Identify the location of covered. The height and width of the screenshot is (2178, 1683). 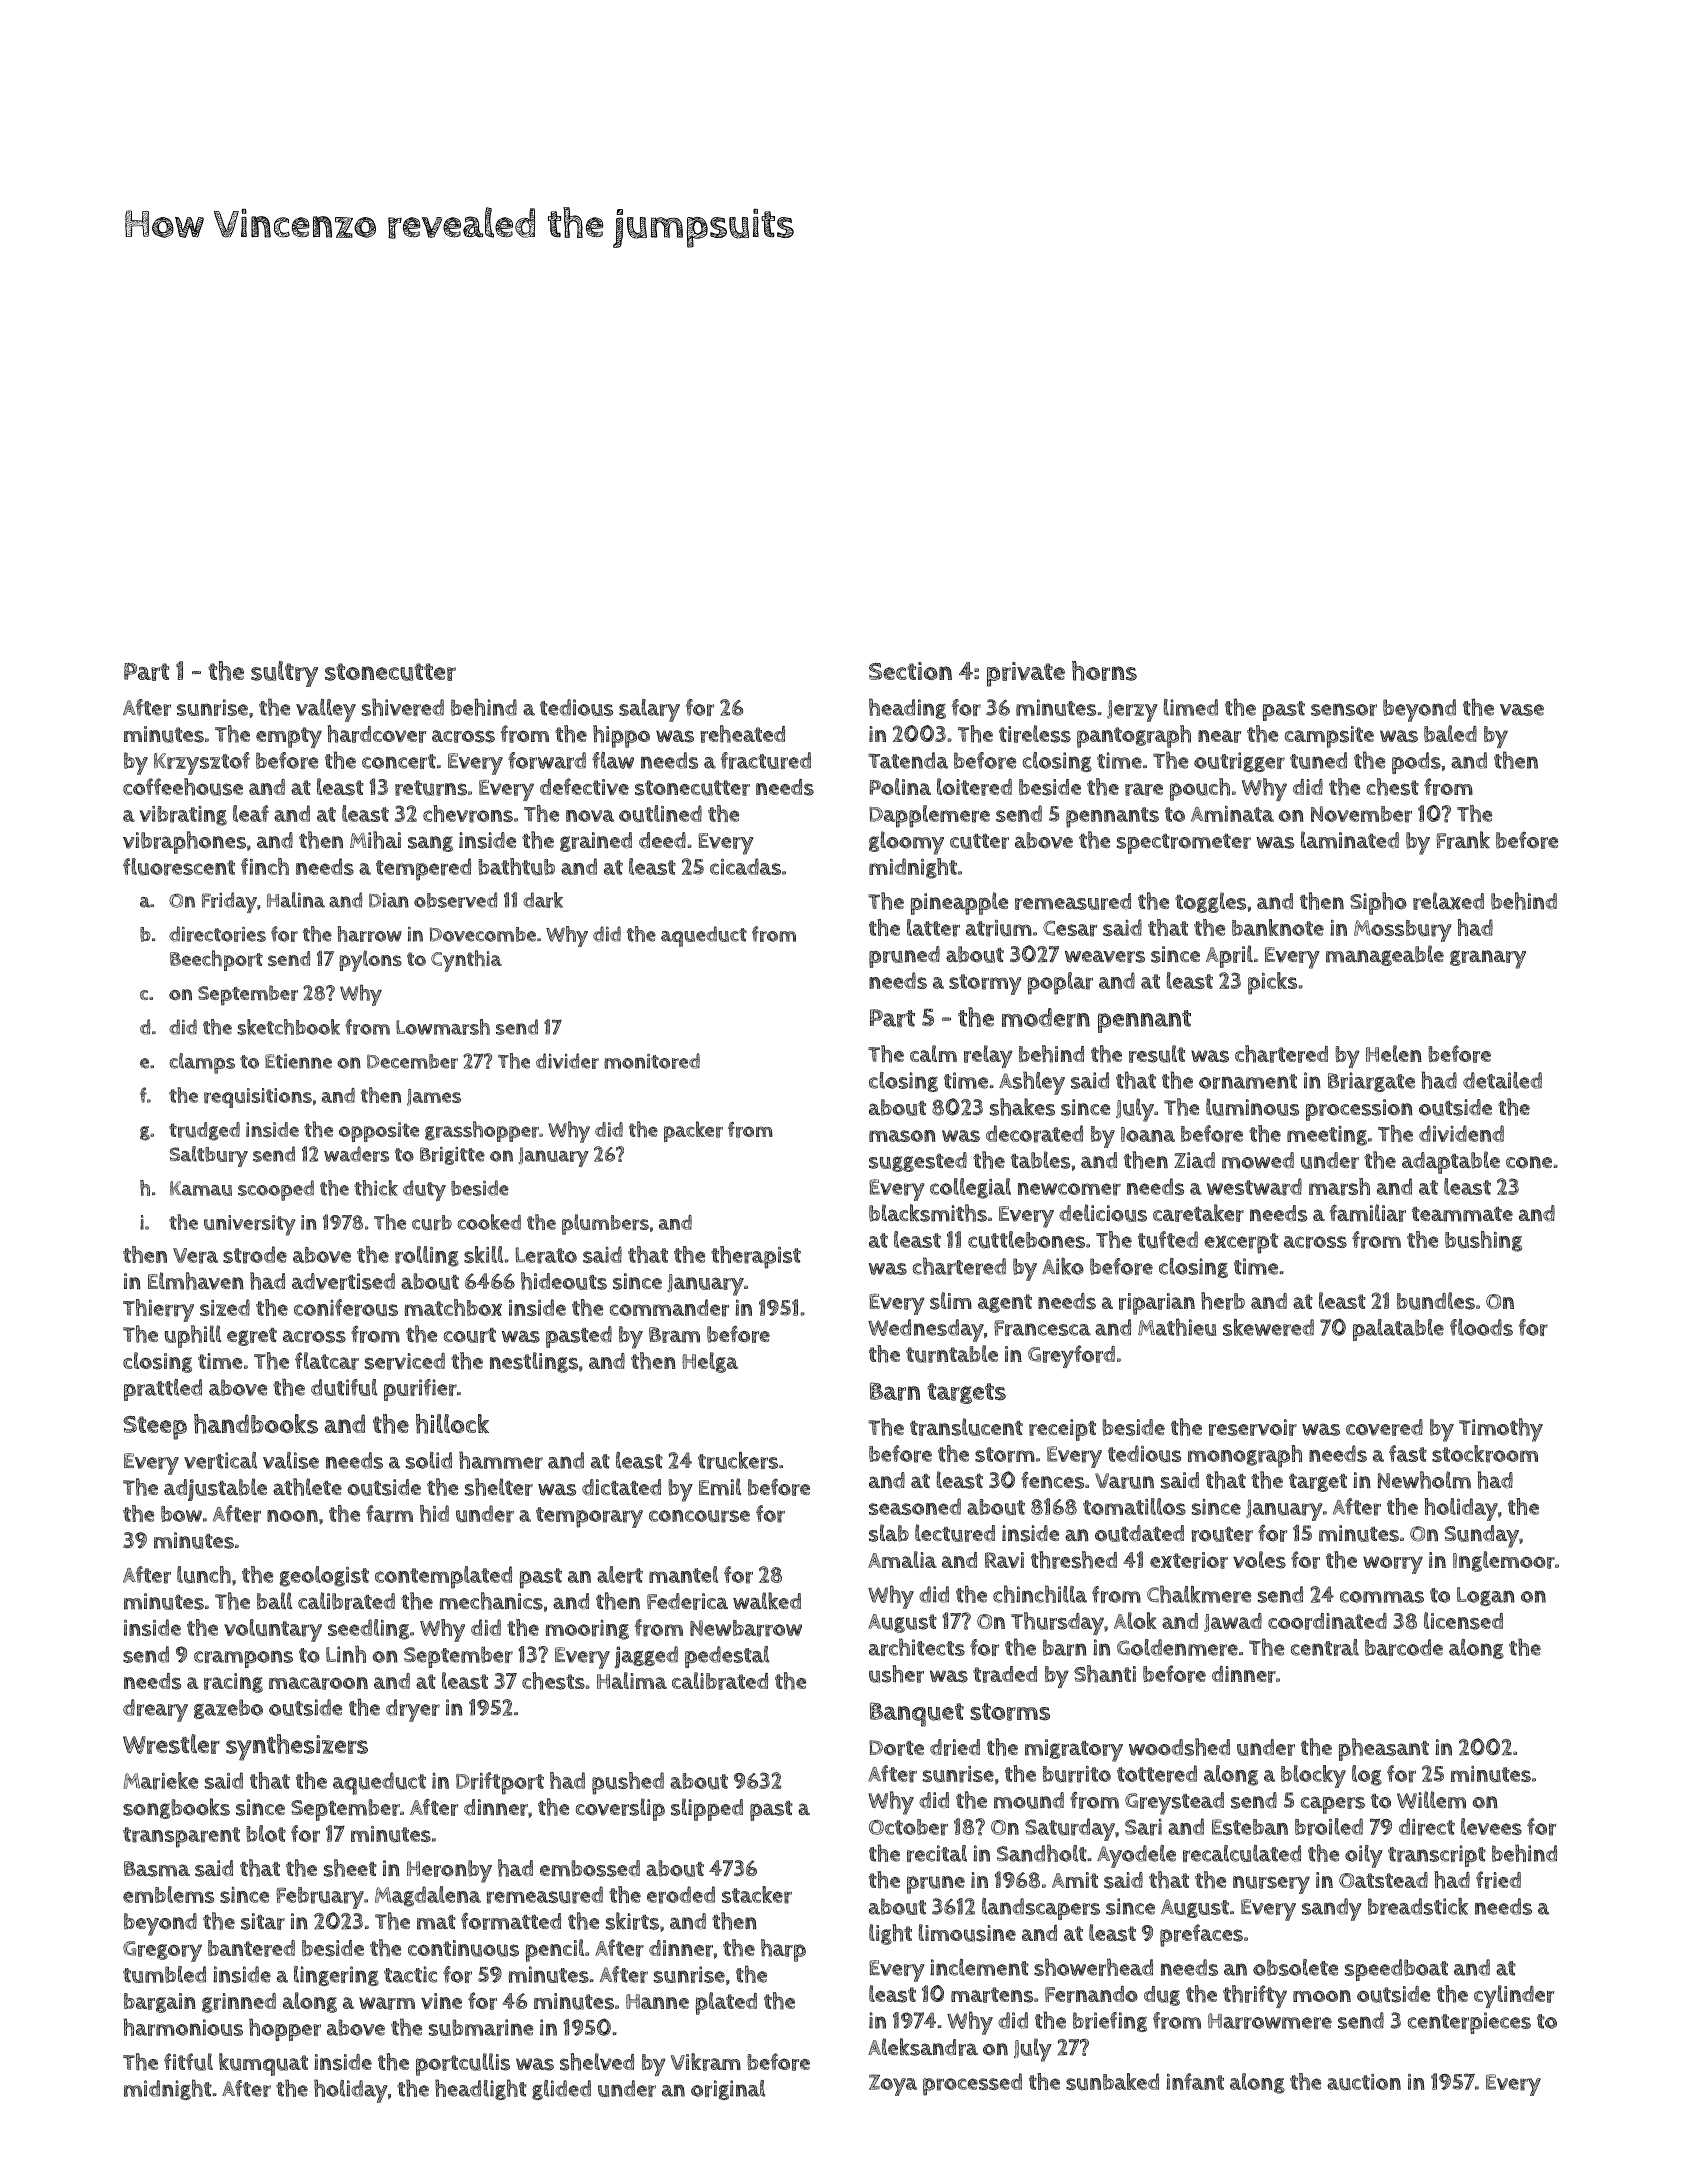
(1384, 1427).
